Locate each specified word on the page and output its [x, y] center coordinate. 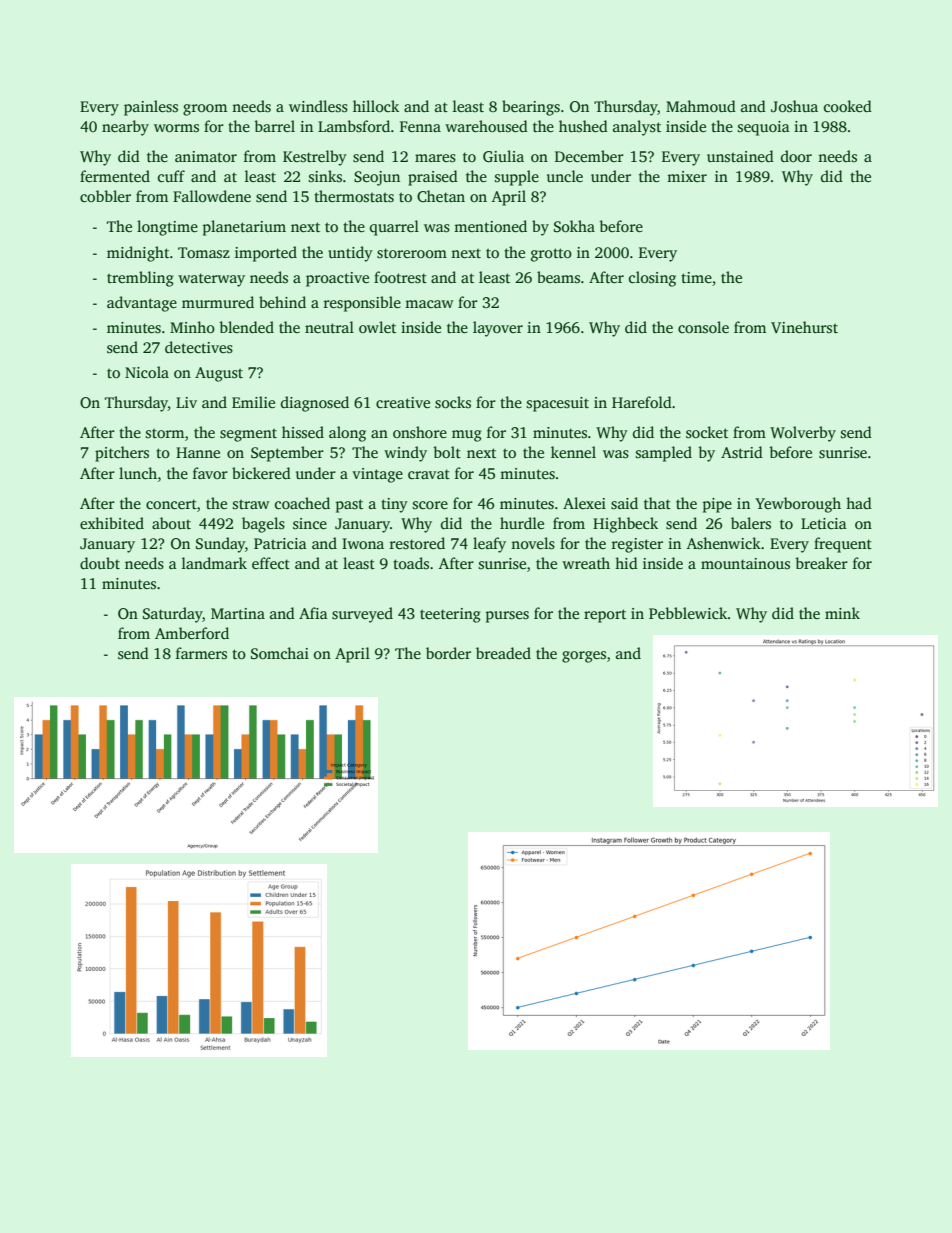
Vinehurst [804, 327]
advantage [142, 304]
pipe [717, 505]
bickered [261, 473]
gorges [584, 657]
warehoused [486, 126]
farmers [201, 653]
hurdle [522, 523]
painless [151, 108]
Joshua [794, 106]
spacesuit [558, 404]
